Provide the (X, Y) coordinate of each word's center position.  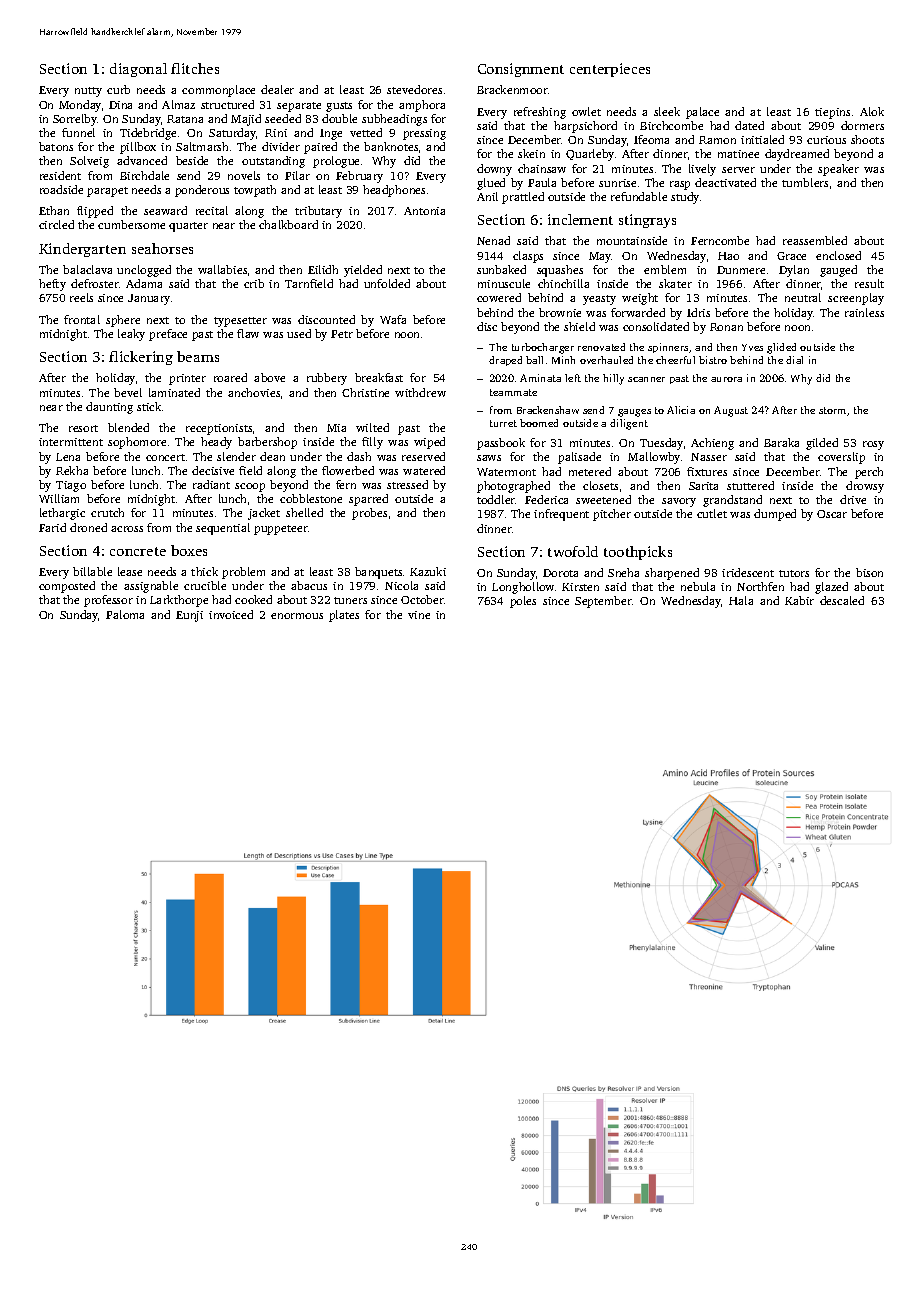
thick (204, 571)
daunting (109, 408)
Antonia (424, 211)
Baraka (781, 442)
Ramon (717, 140)
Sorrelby (75, 120)
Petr (342, 334)
